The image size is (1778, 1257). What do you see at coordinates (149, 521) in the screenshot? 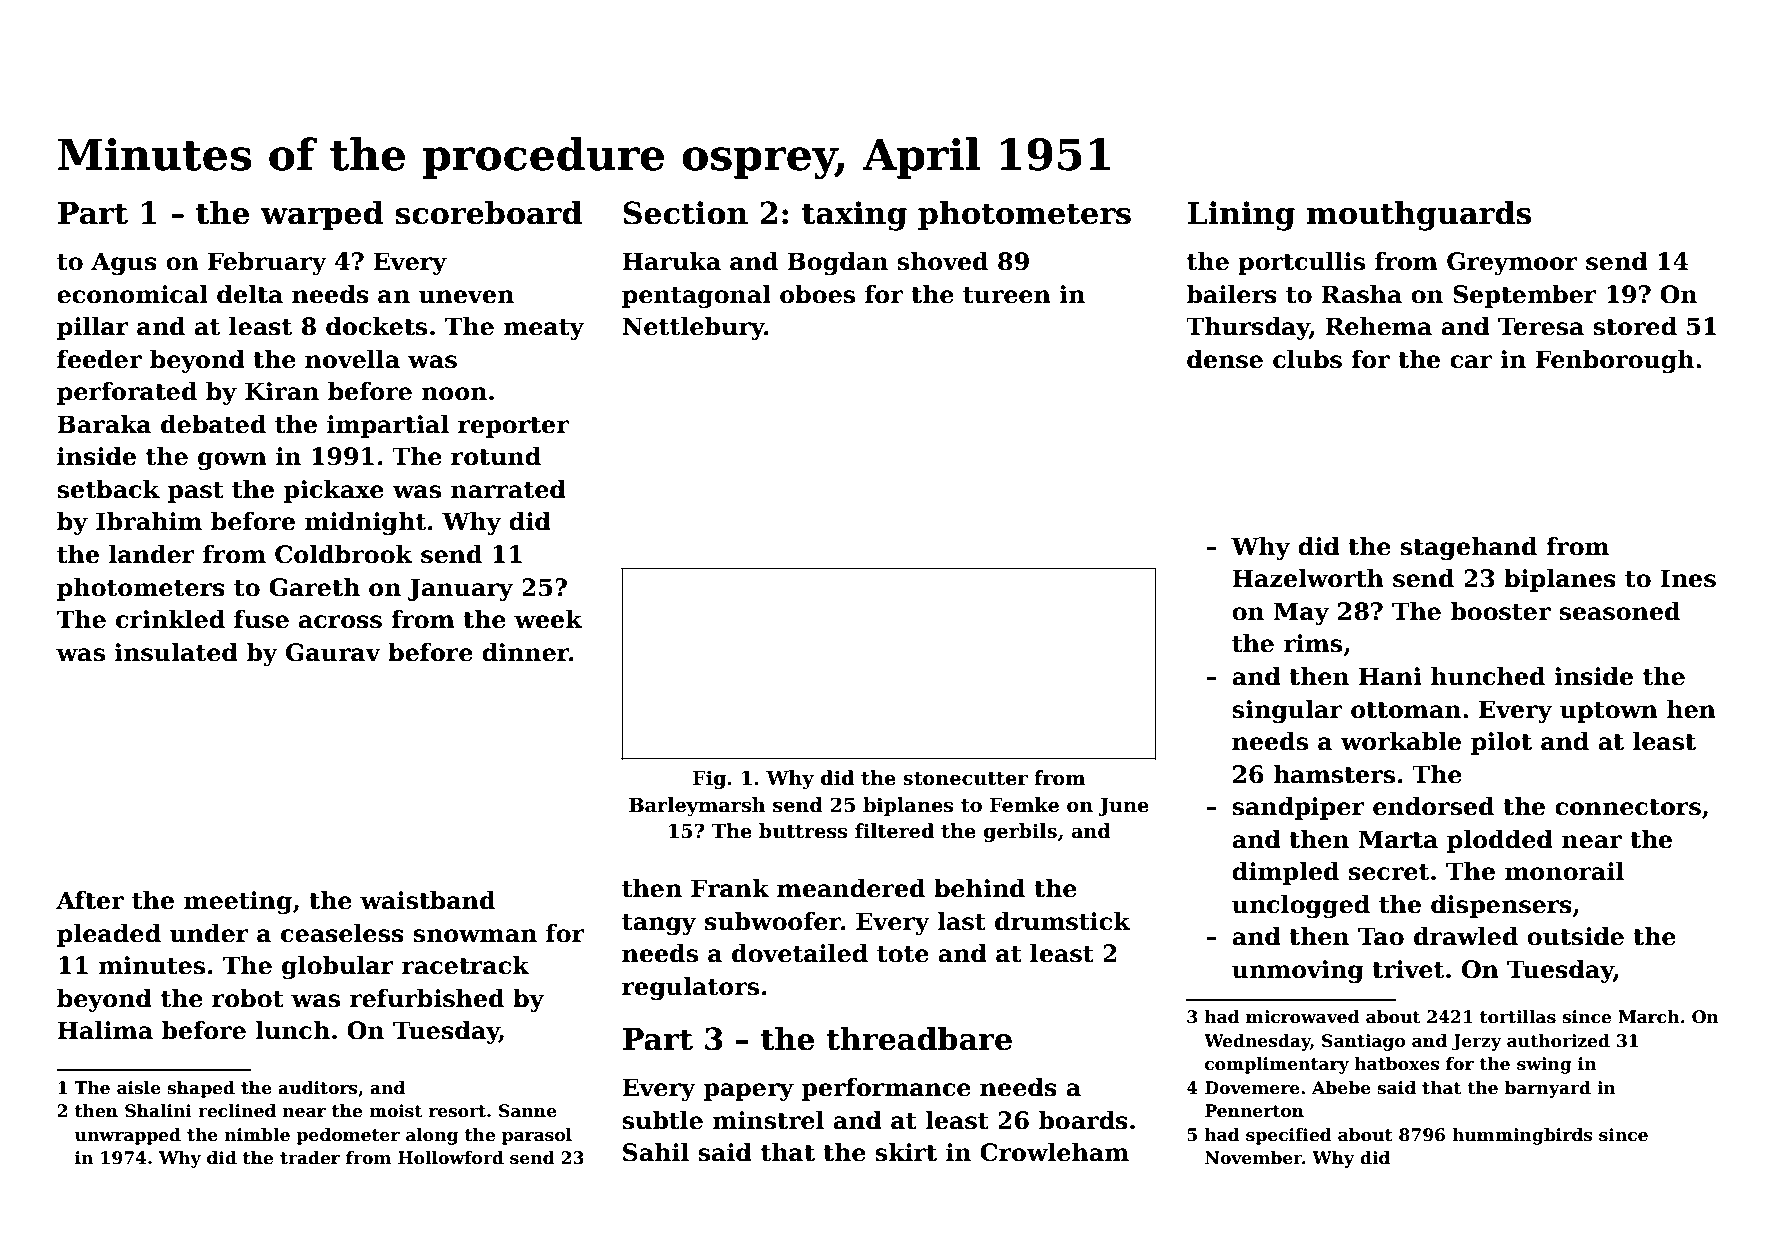
I see `Ibrahim` at bounding box center [149, 521].
